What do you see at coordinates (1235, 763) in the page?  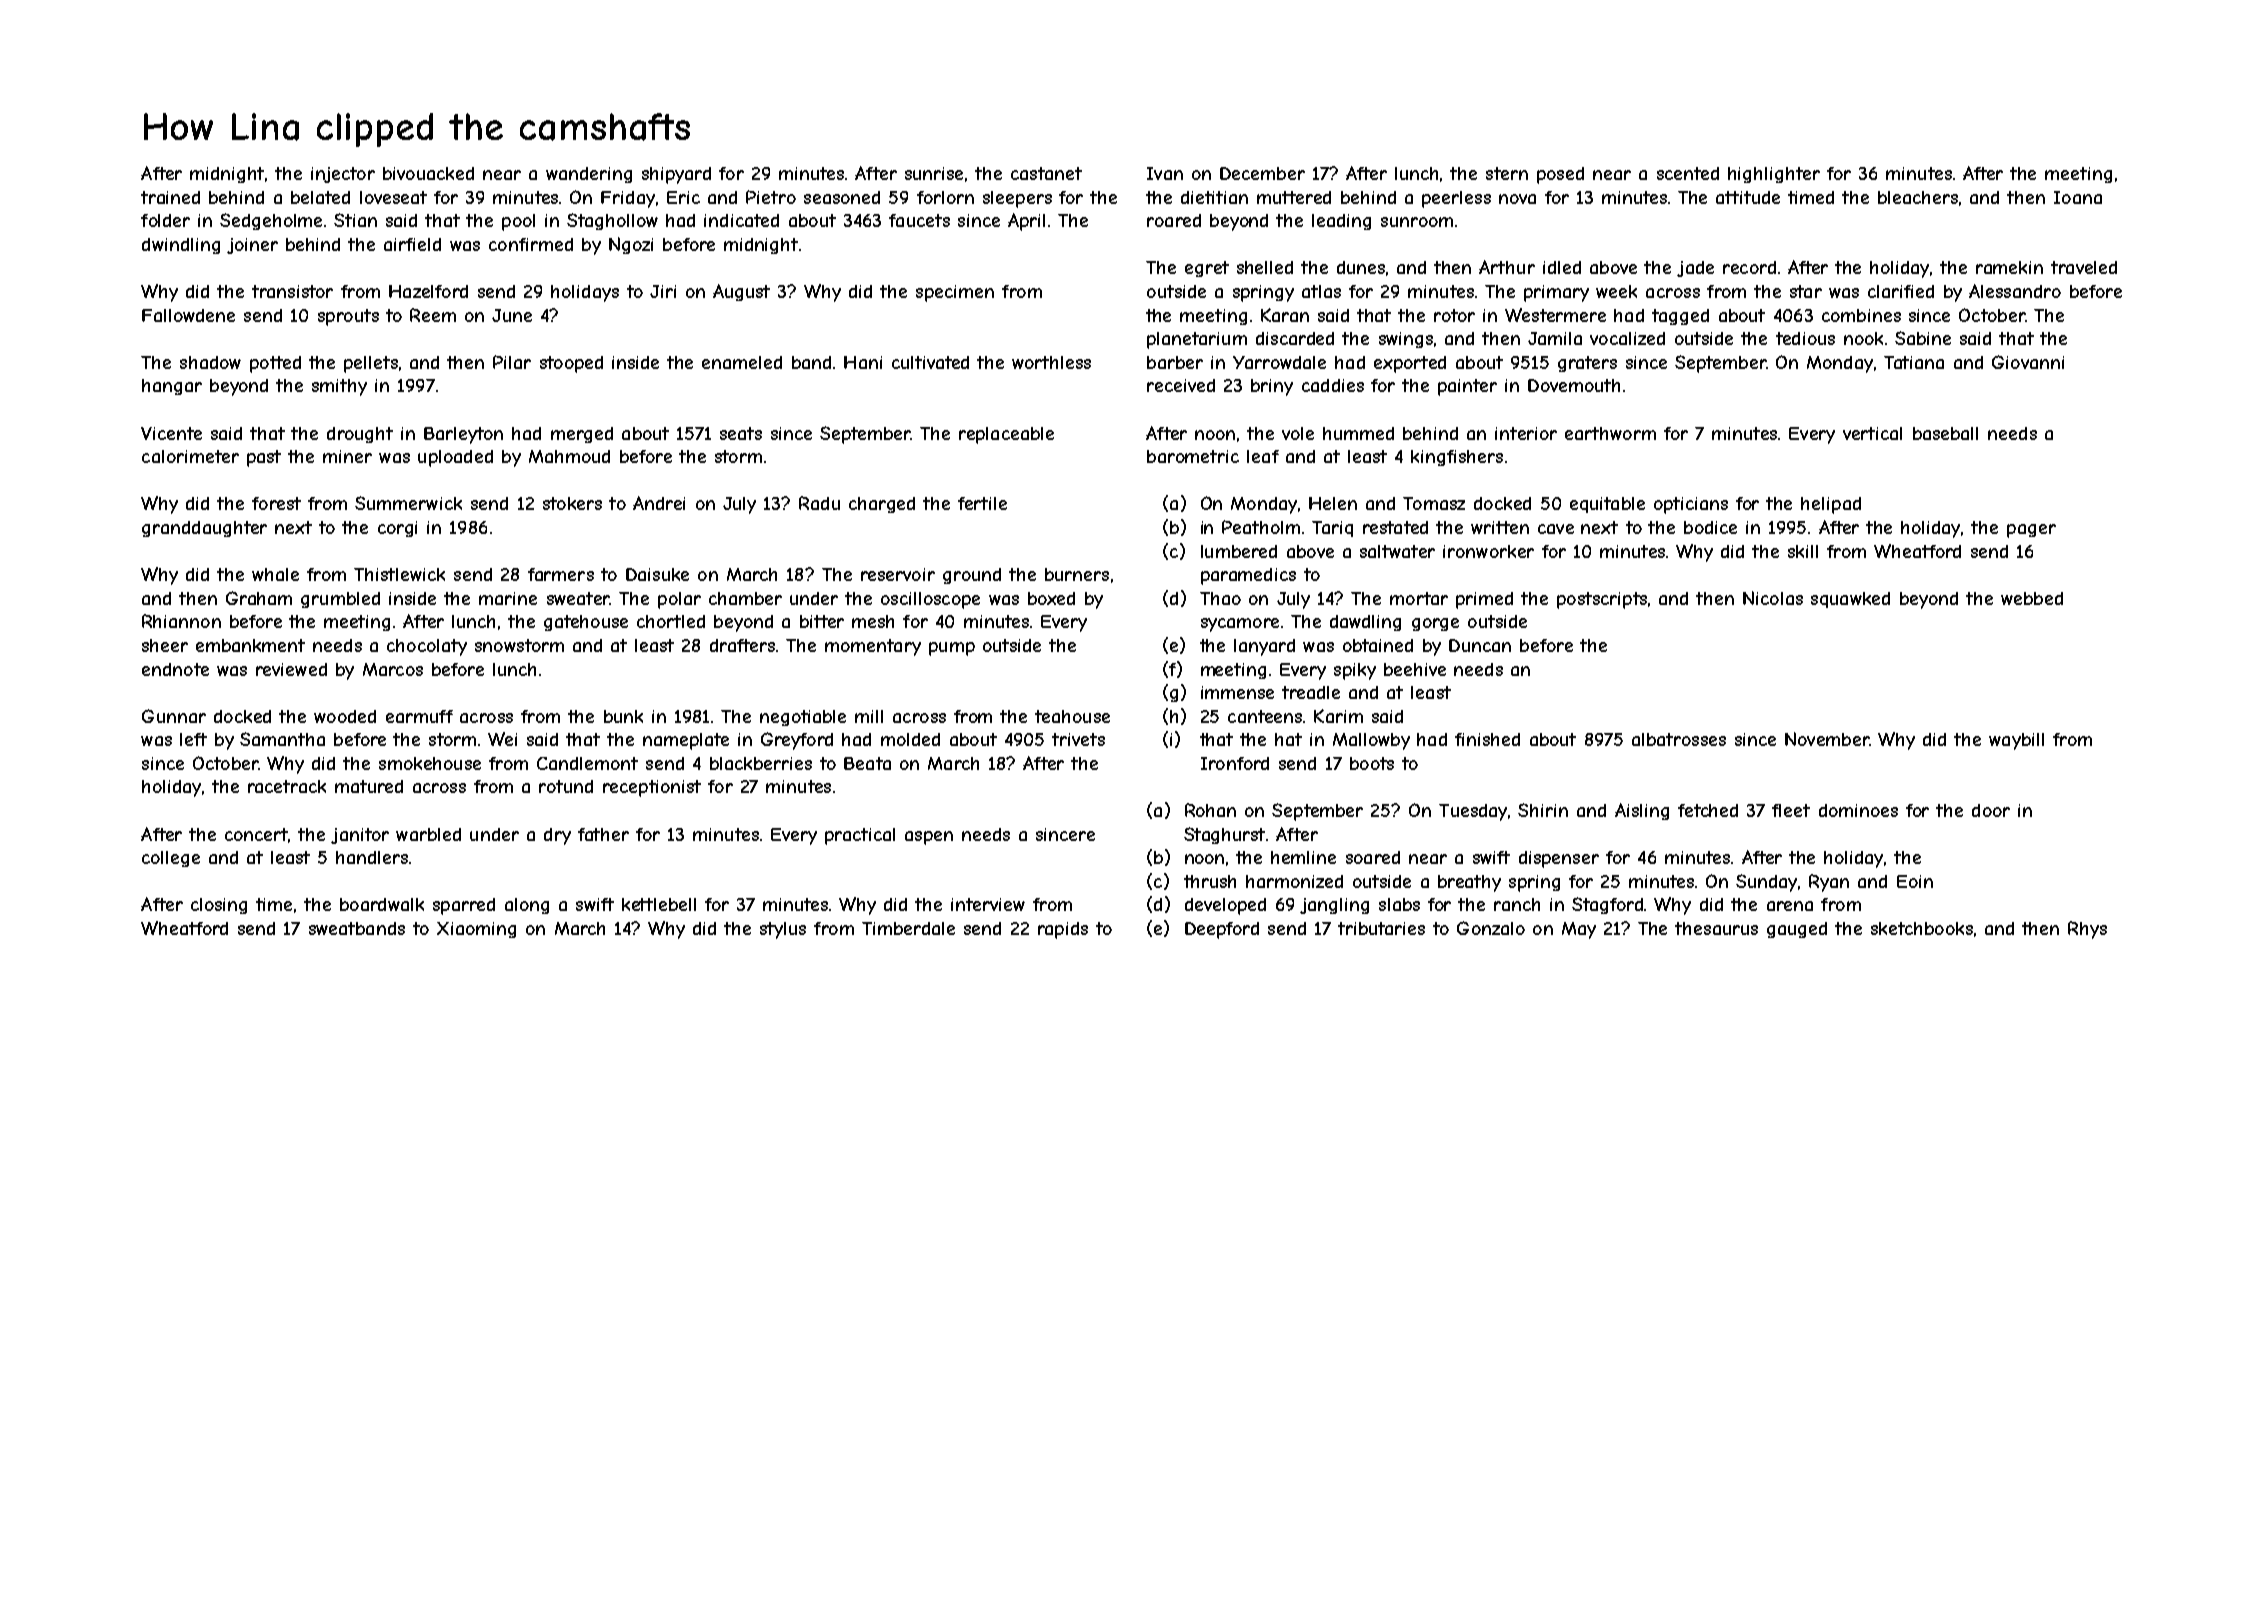 I see `Ironford` at bounding box center [1235, 763].
